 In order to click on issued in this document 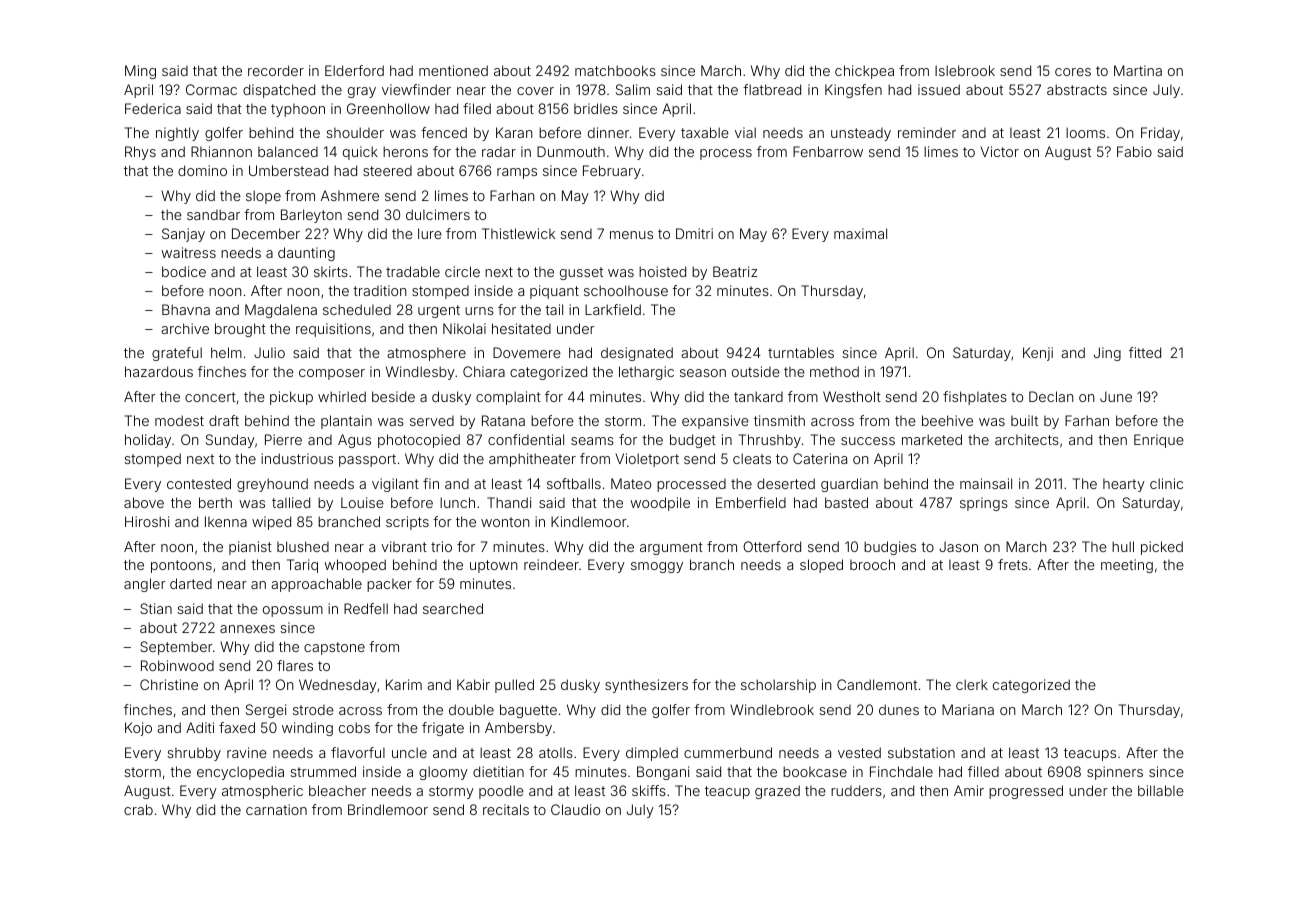, I will do `click(939, 89)`.
